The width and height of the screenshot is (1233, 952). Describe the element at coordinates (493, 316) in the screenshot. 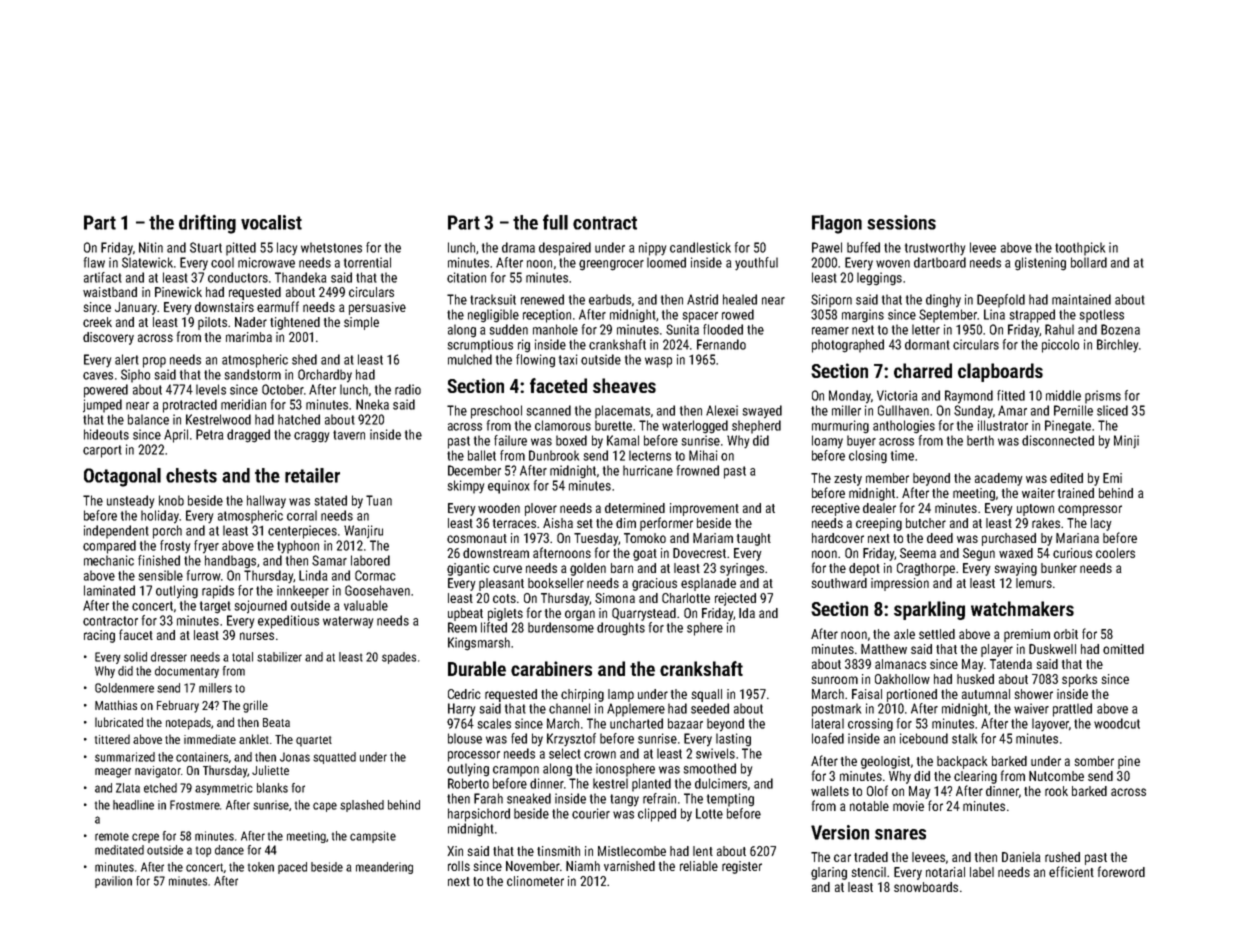

I see `negligible` at that location.
